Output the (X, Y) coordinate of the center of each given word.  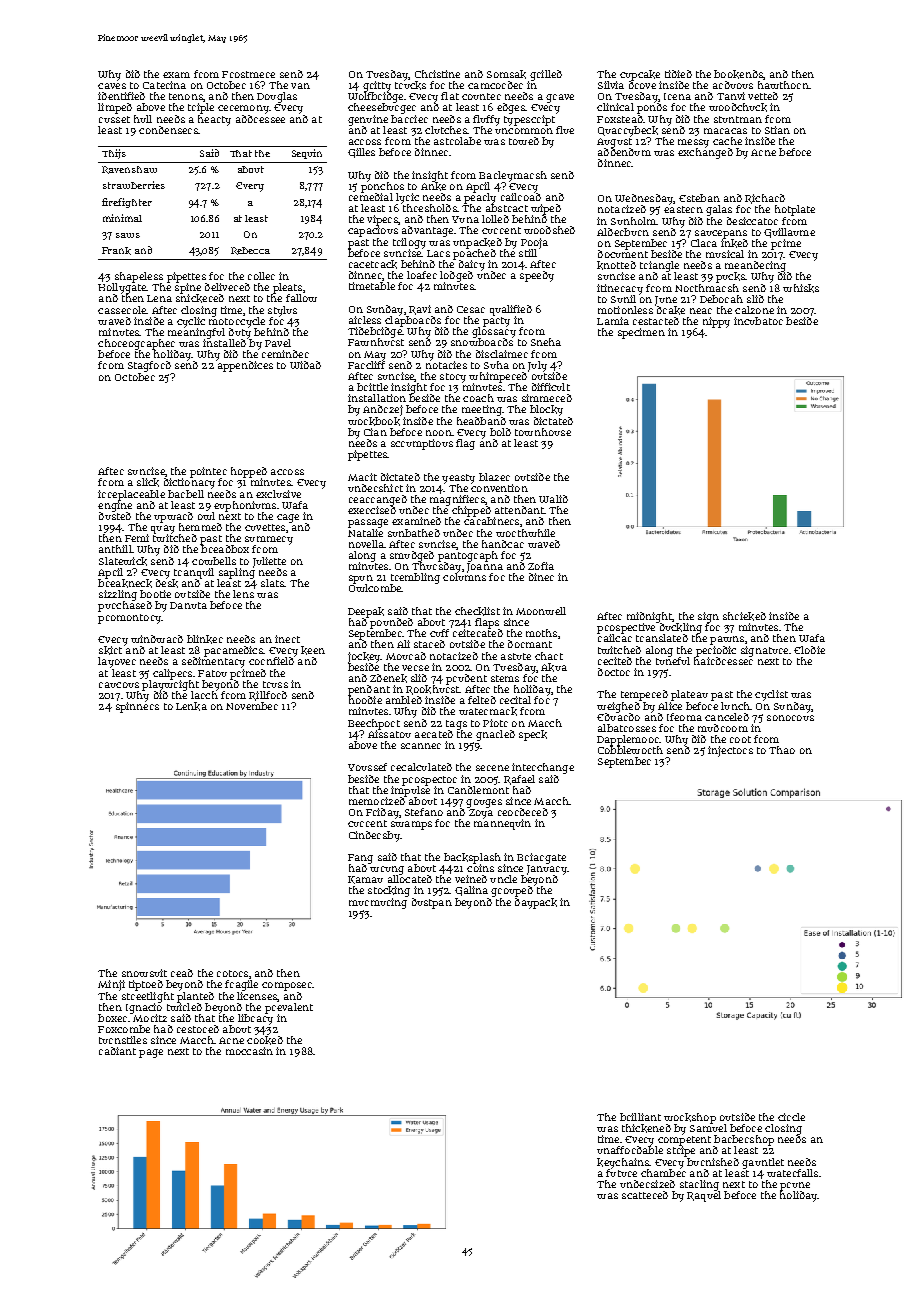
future (621, 1172)
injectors (730, 751)
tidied (678, 74)
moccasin (249, 1051)
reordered (523, 812)
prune (795, 1186)
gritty (377, 86)
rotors (232, 973)
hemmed (200, 527)
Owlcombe (375, 588)
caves (112, 86)
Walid (553, 499)
